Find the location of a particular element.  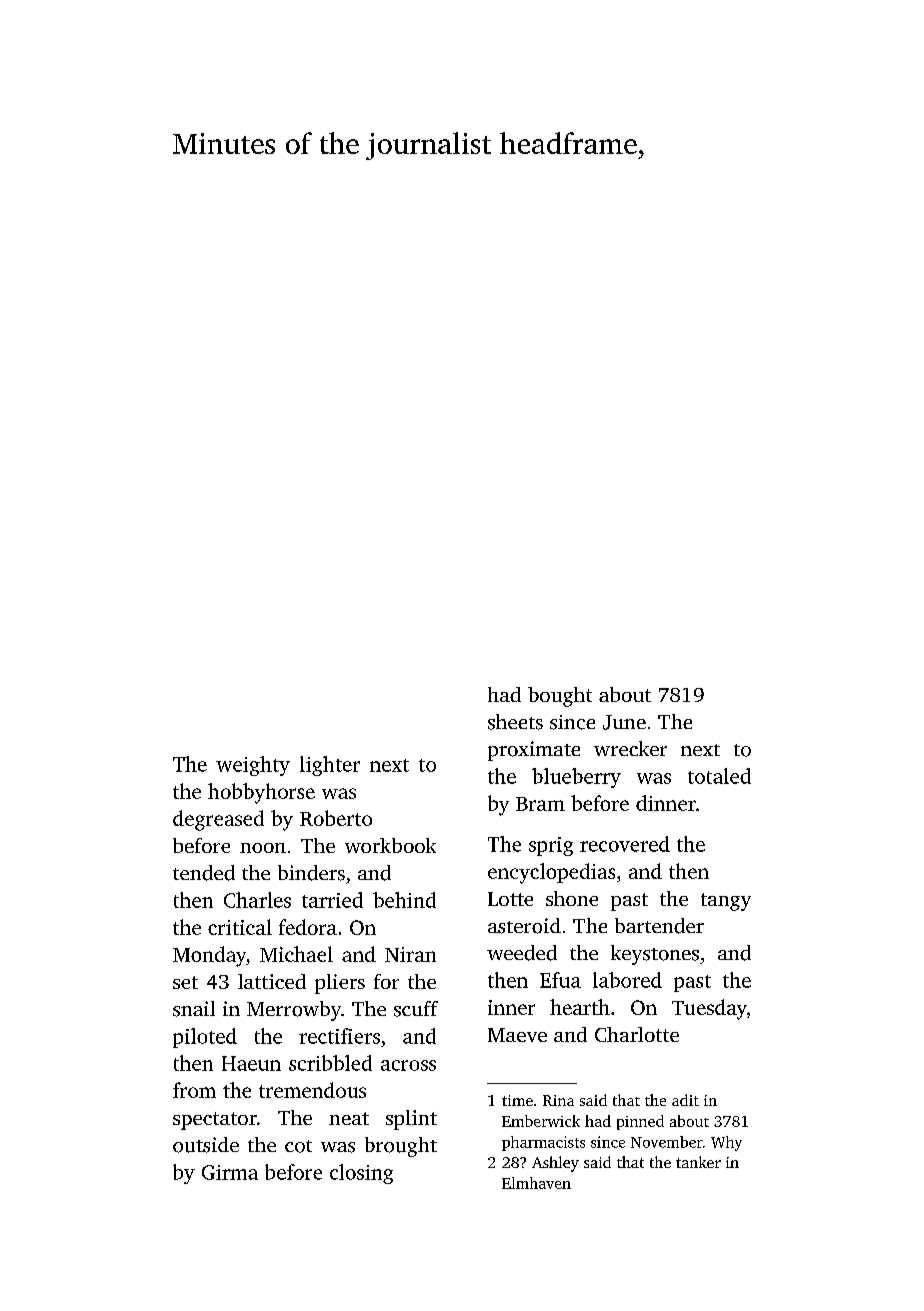

workbook is located at coordinates (390, 845).
